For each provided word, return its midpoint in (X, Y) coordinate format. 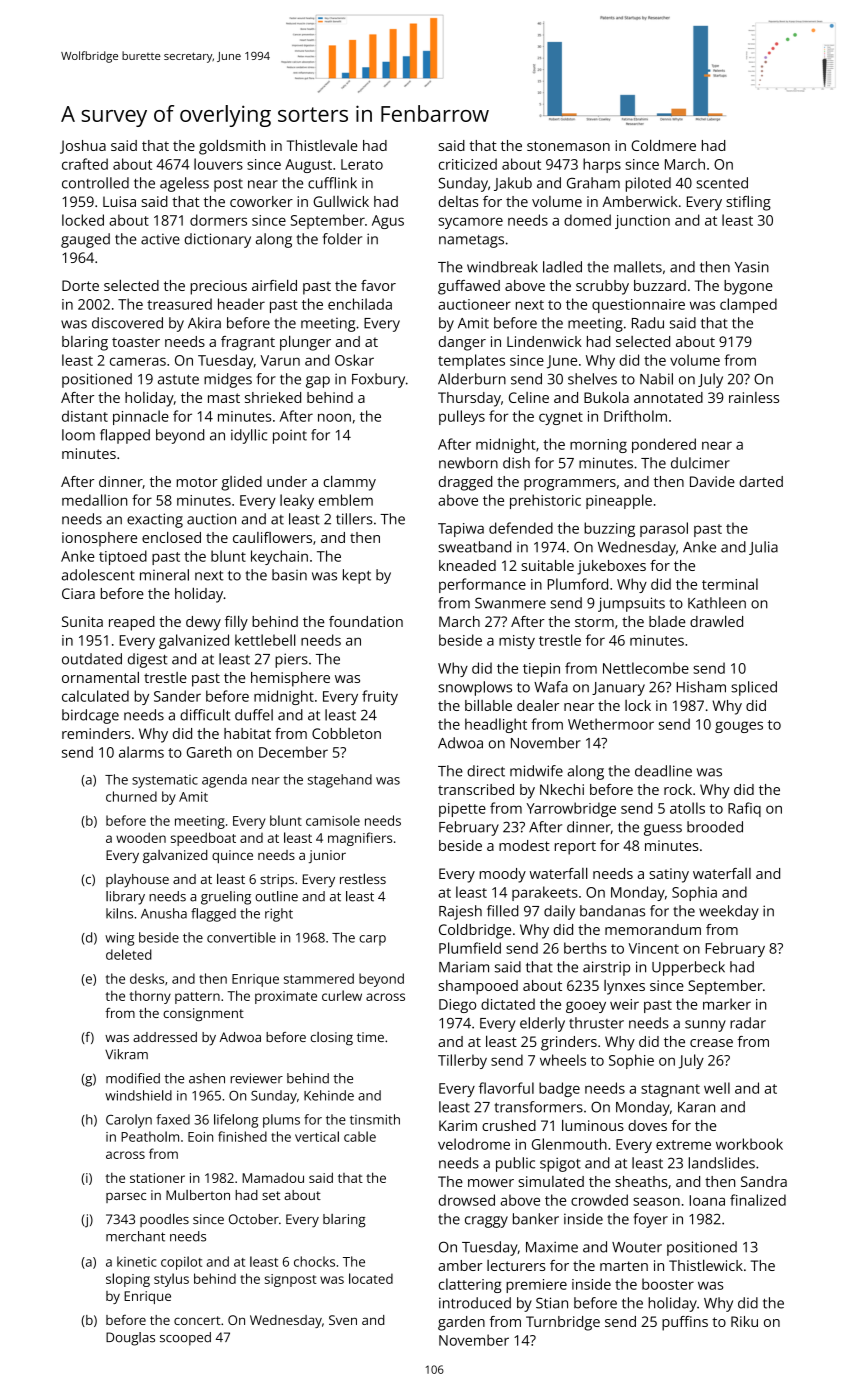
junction (642, 222)
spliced (754, 688)
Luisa (119, 201)
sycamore (470, 223)
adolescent (98, 575)
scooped (185, 1339)
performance (482, 585)
